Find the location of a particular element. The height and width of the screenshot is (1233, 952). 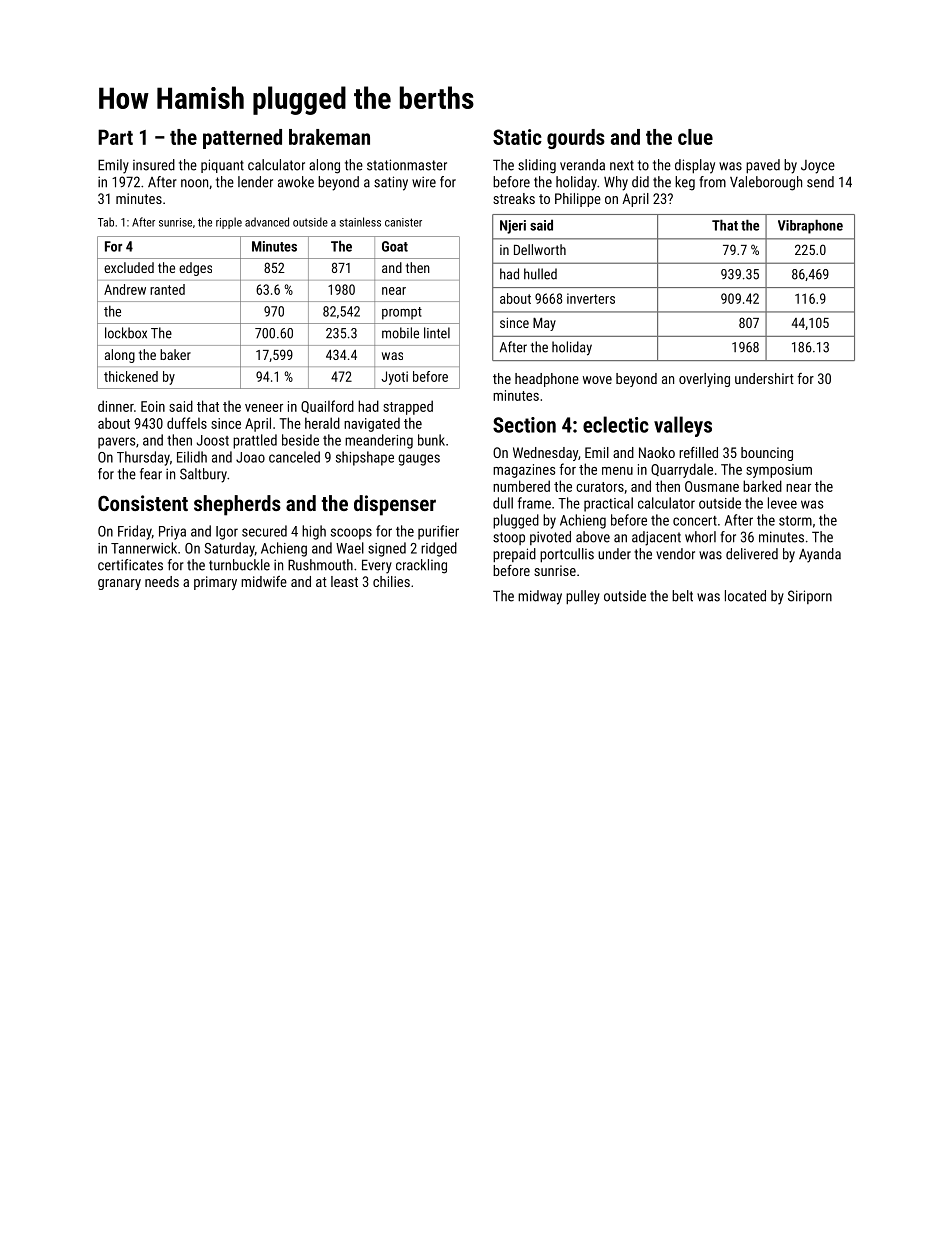

lockbox is located at coordinates (126, 333).
